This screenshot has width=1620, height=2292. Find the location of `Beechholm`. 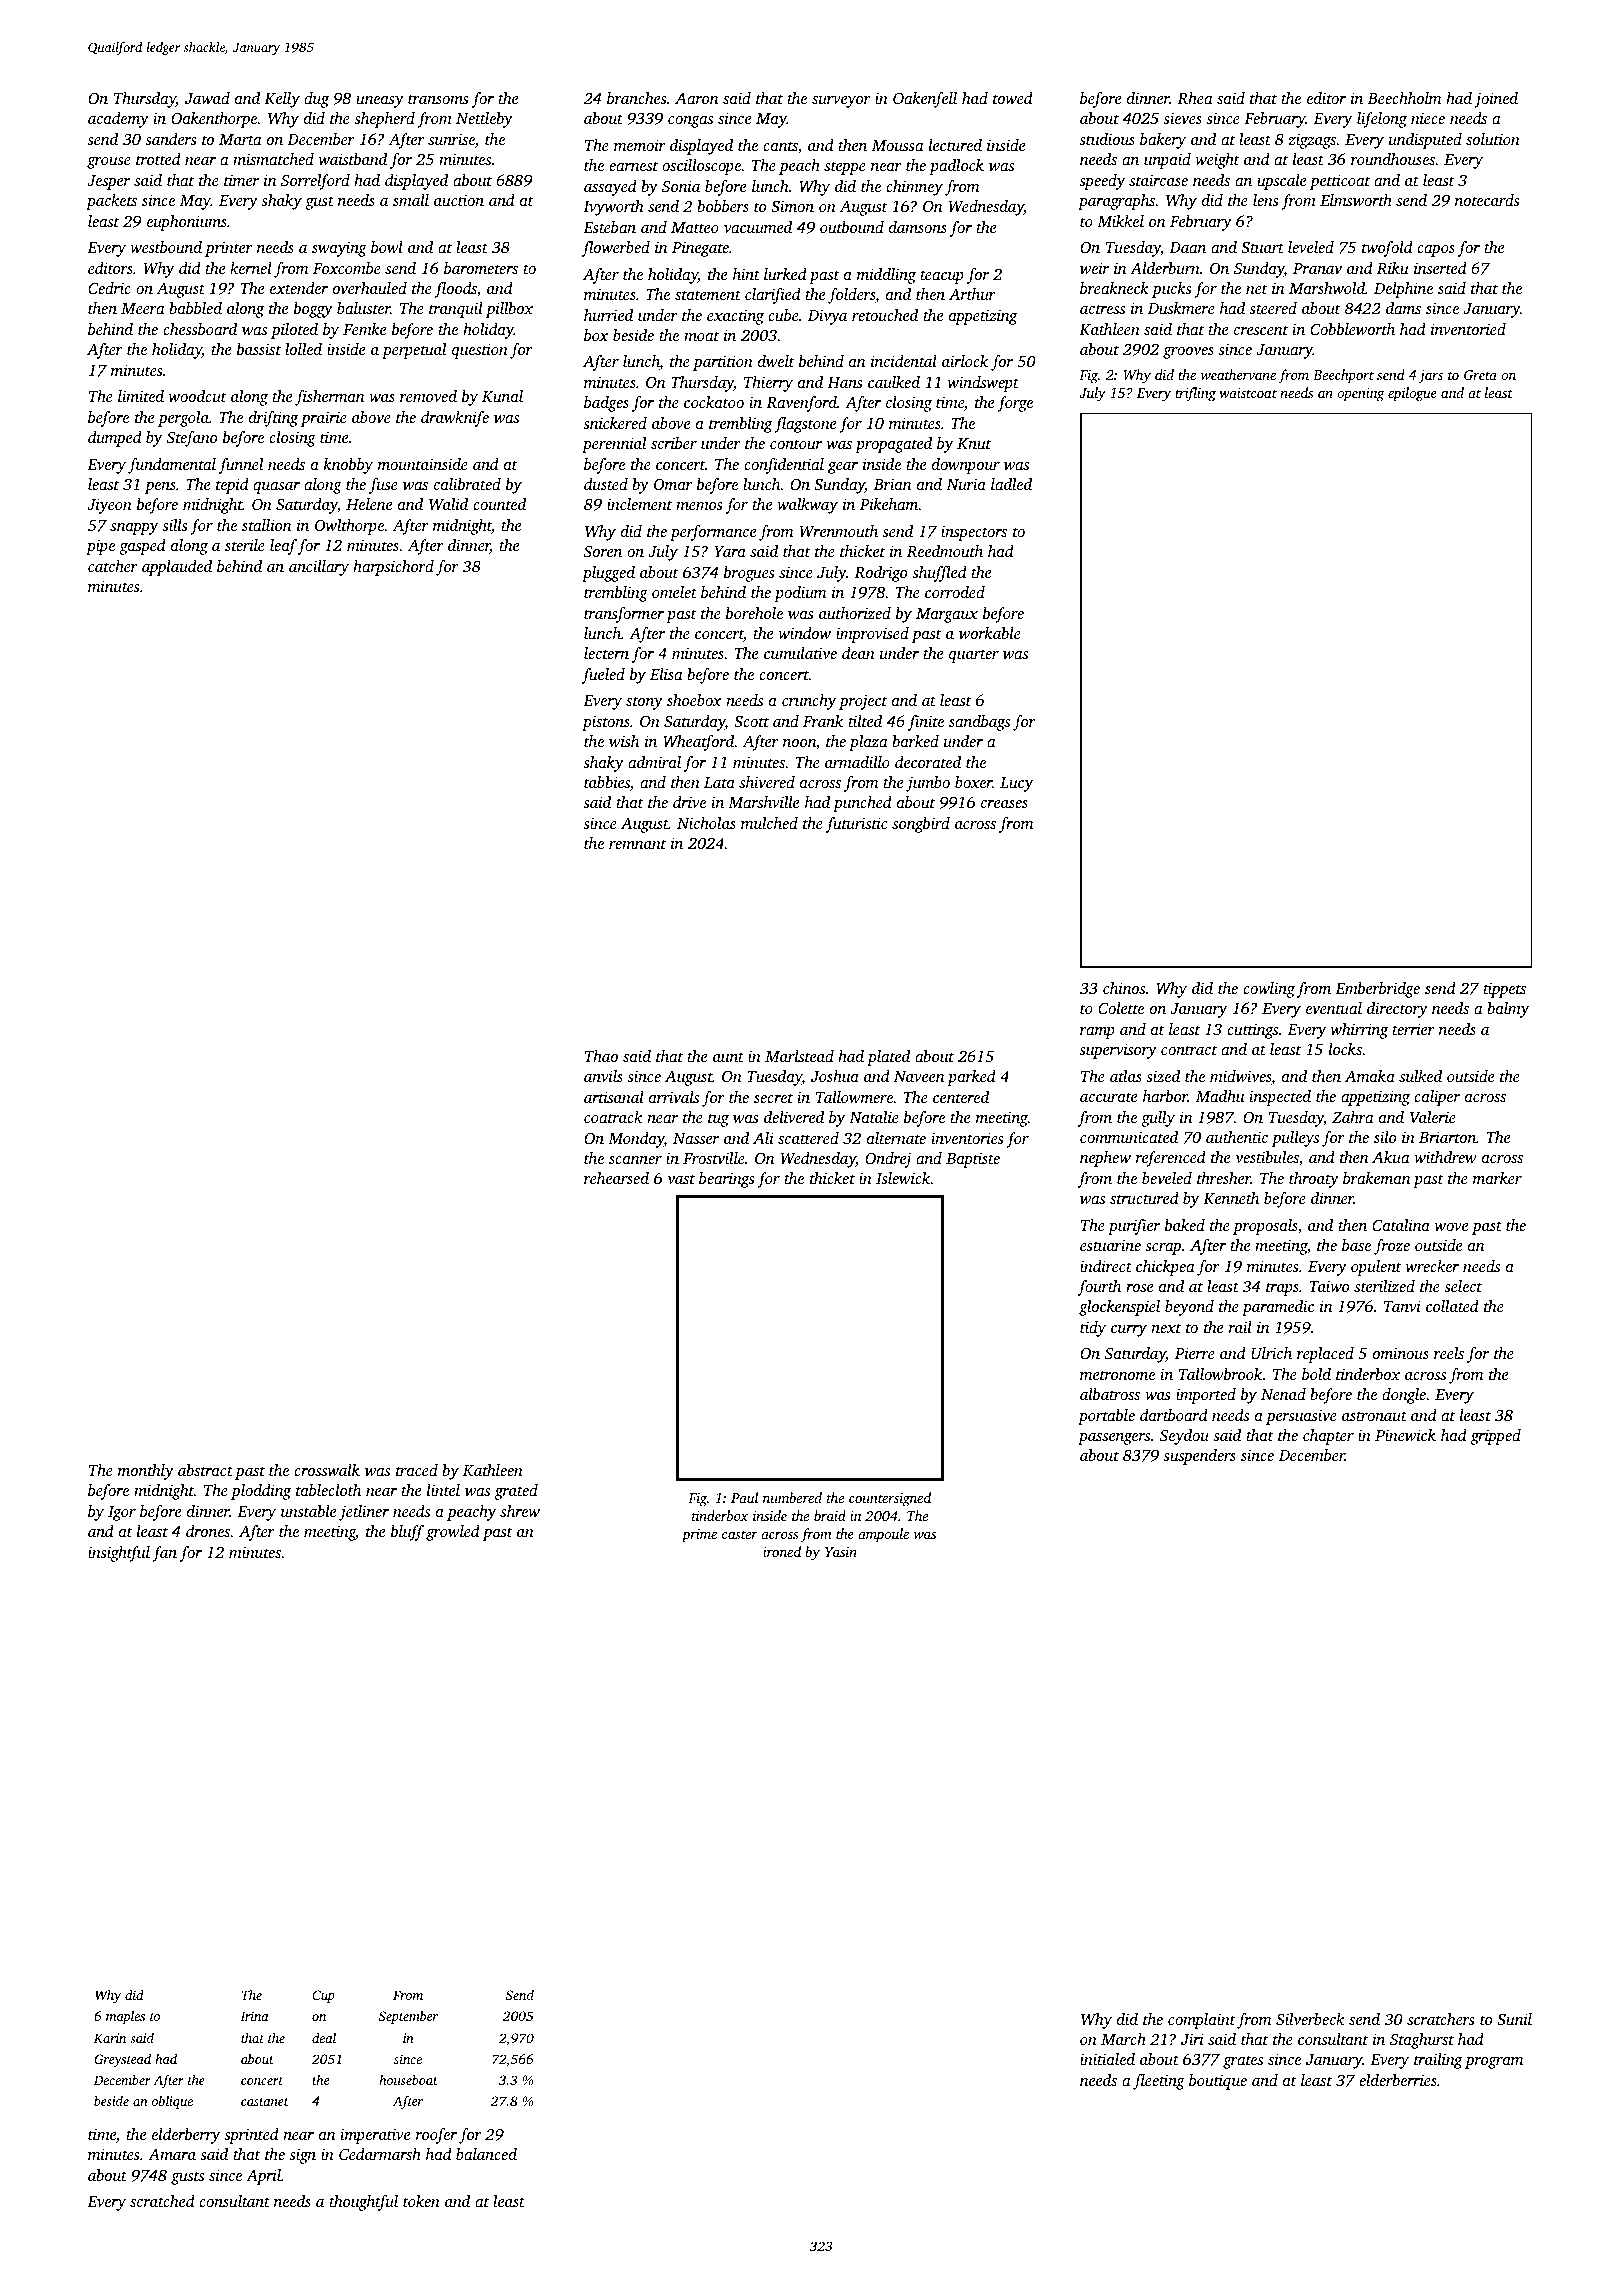

Beechholm is located at coordinates (1404, 98).
